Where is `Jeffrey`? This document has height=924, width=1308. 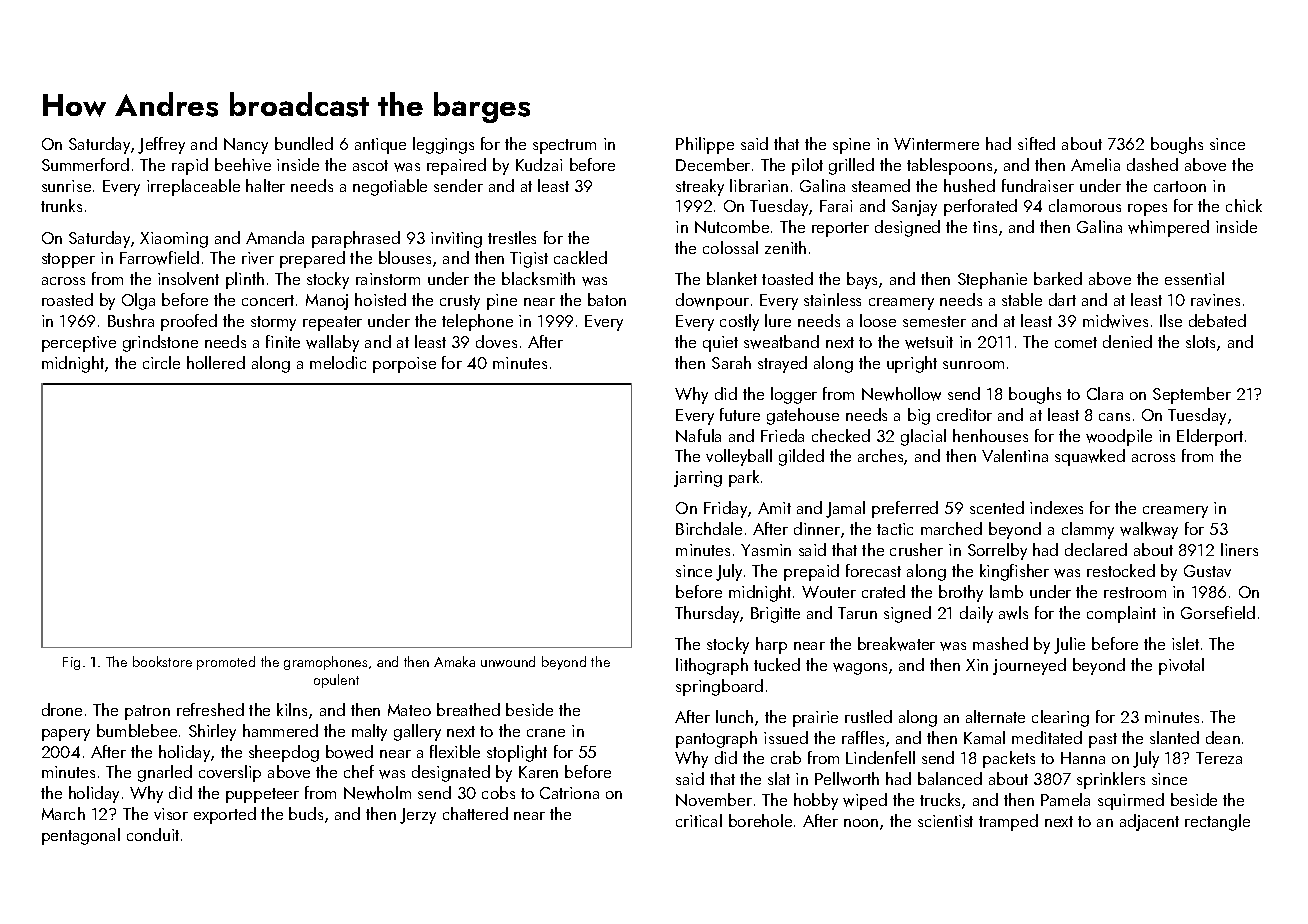
Jeffrey is located at coordinates (161, 145).
